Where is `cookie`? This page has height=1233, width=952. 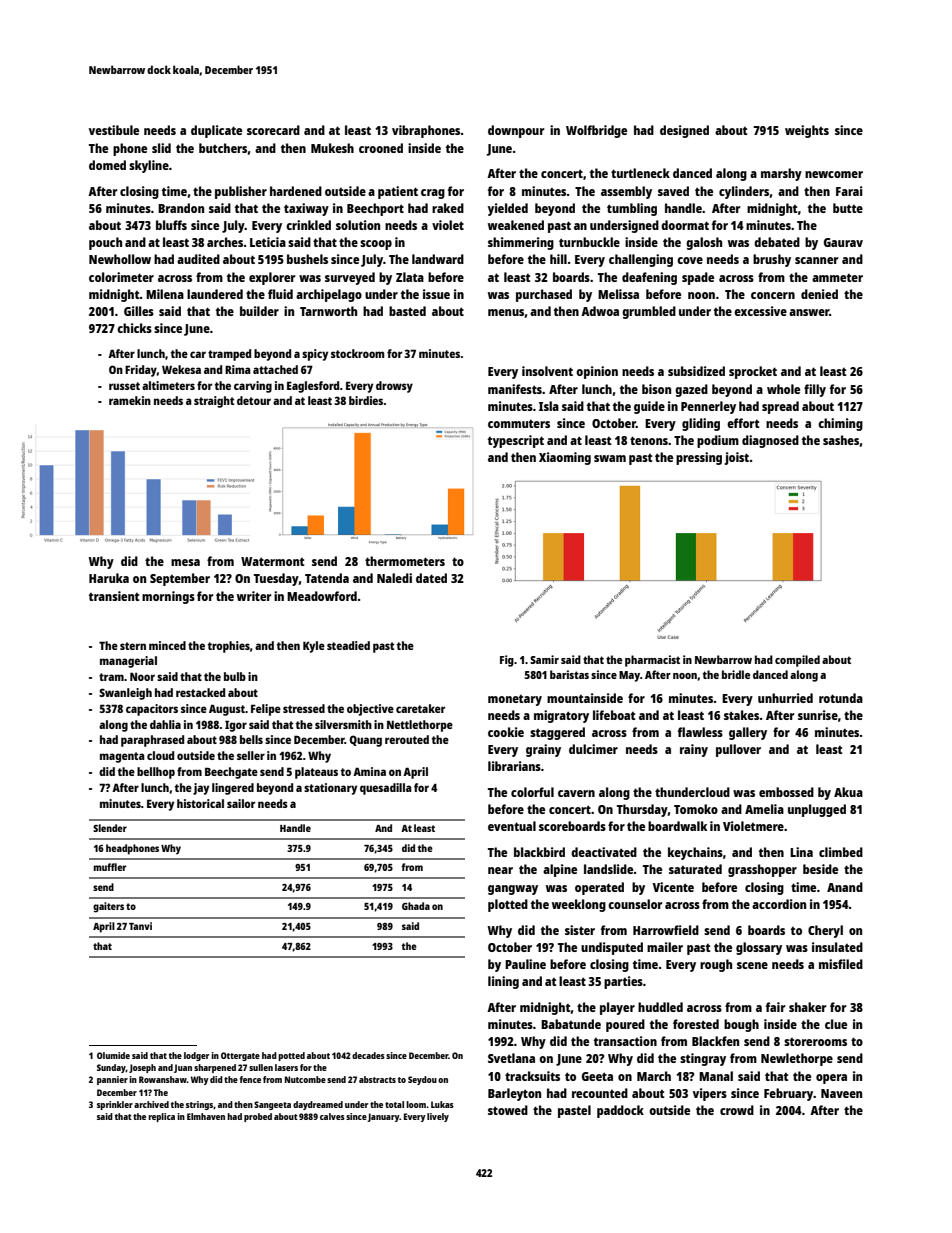
cookie is located at coordinates (506, 732).
